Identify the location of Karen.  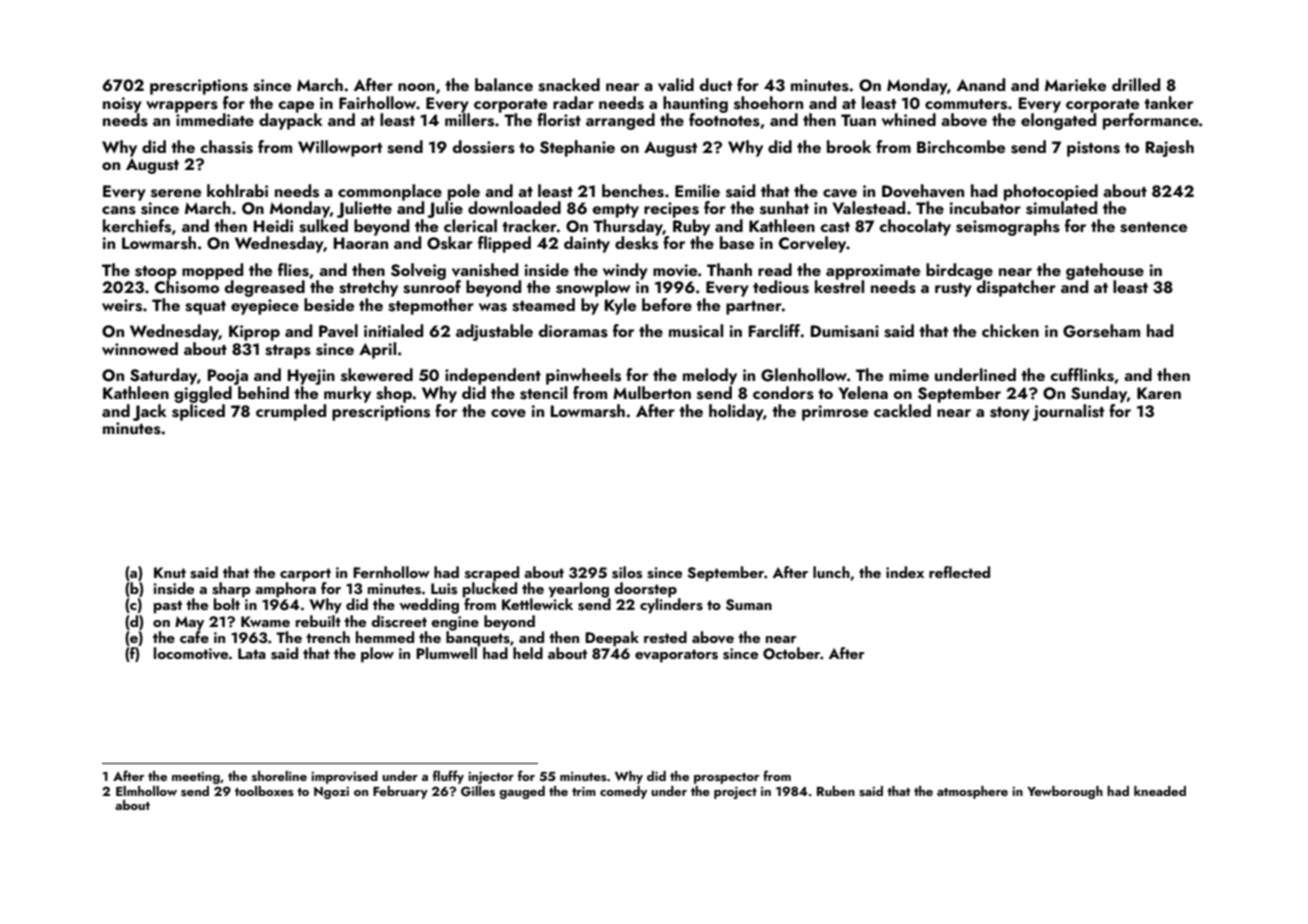
(1159, 393).
